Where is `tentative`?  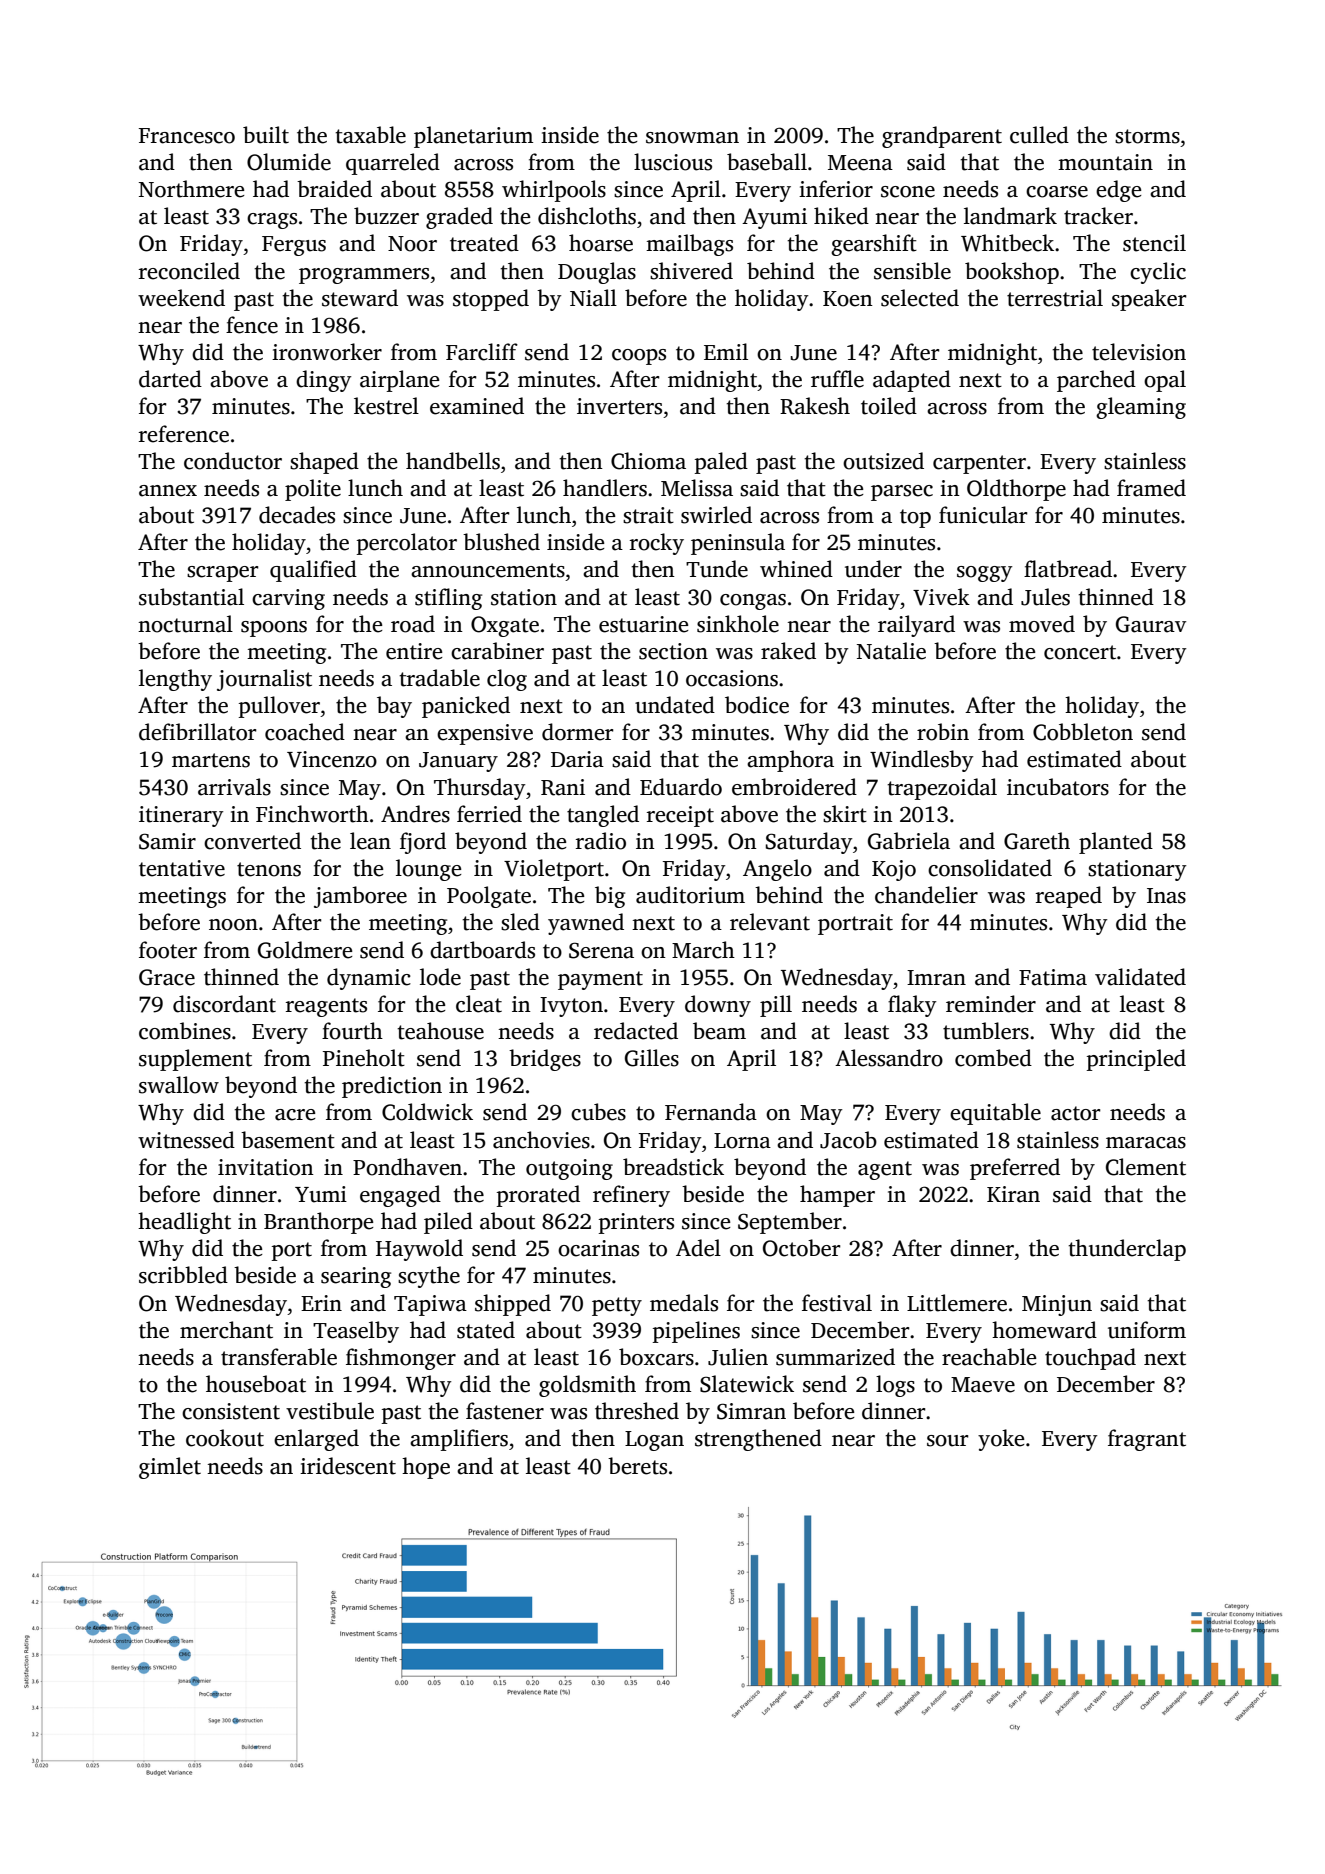
tentative is located at coordinates (182, 868).
